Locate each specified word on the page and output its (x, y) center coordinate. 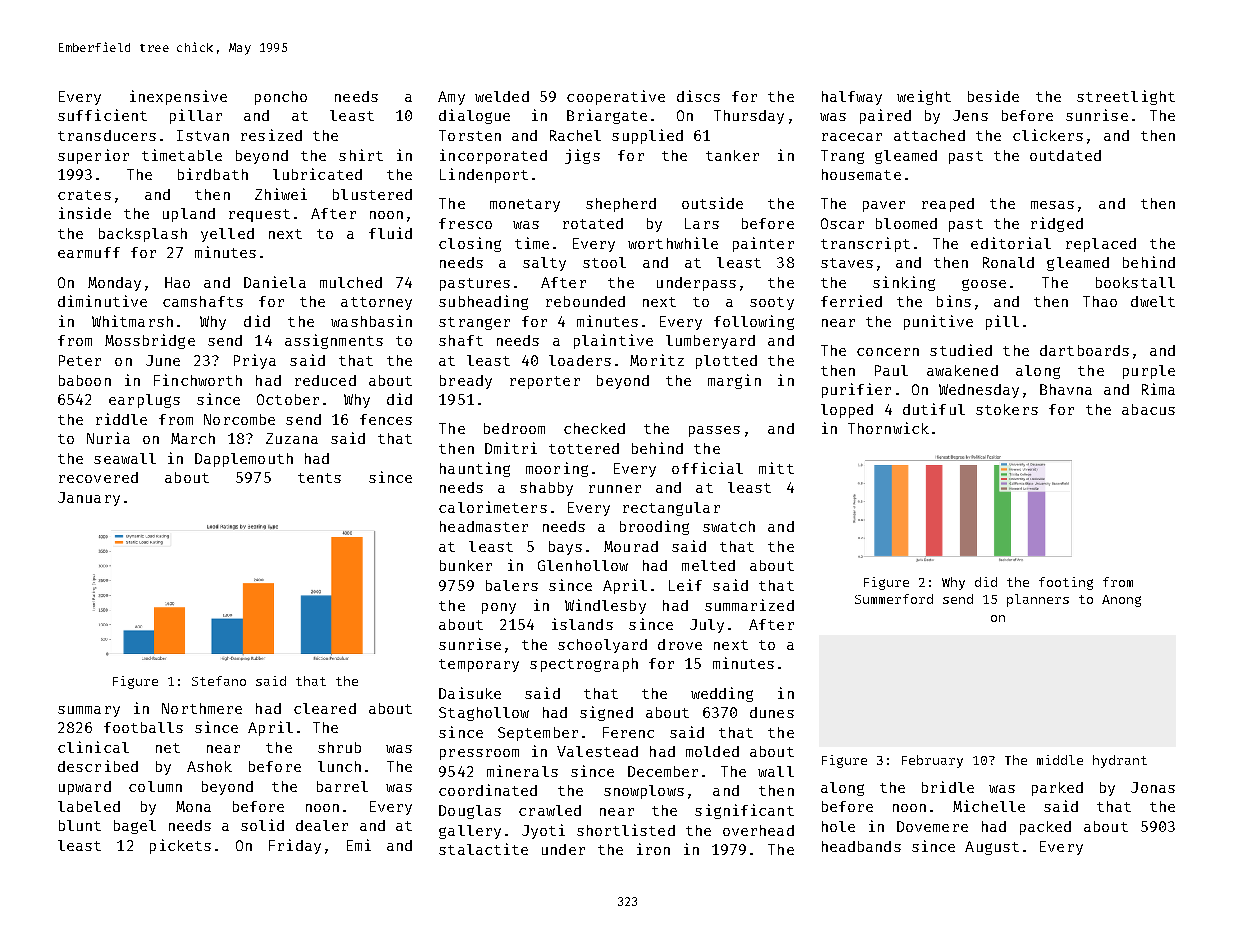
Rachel (575, 135)
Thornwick (888, 428)
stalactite (483, 849)
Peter (80, 360)
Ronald (1008, 262)
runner (615, 489)
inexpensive (178, 97)
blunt (80, 825)
